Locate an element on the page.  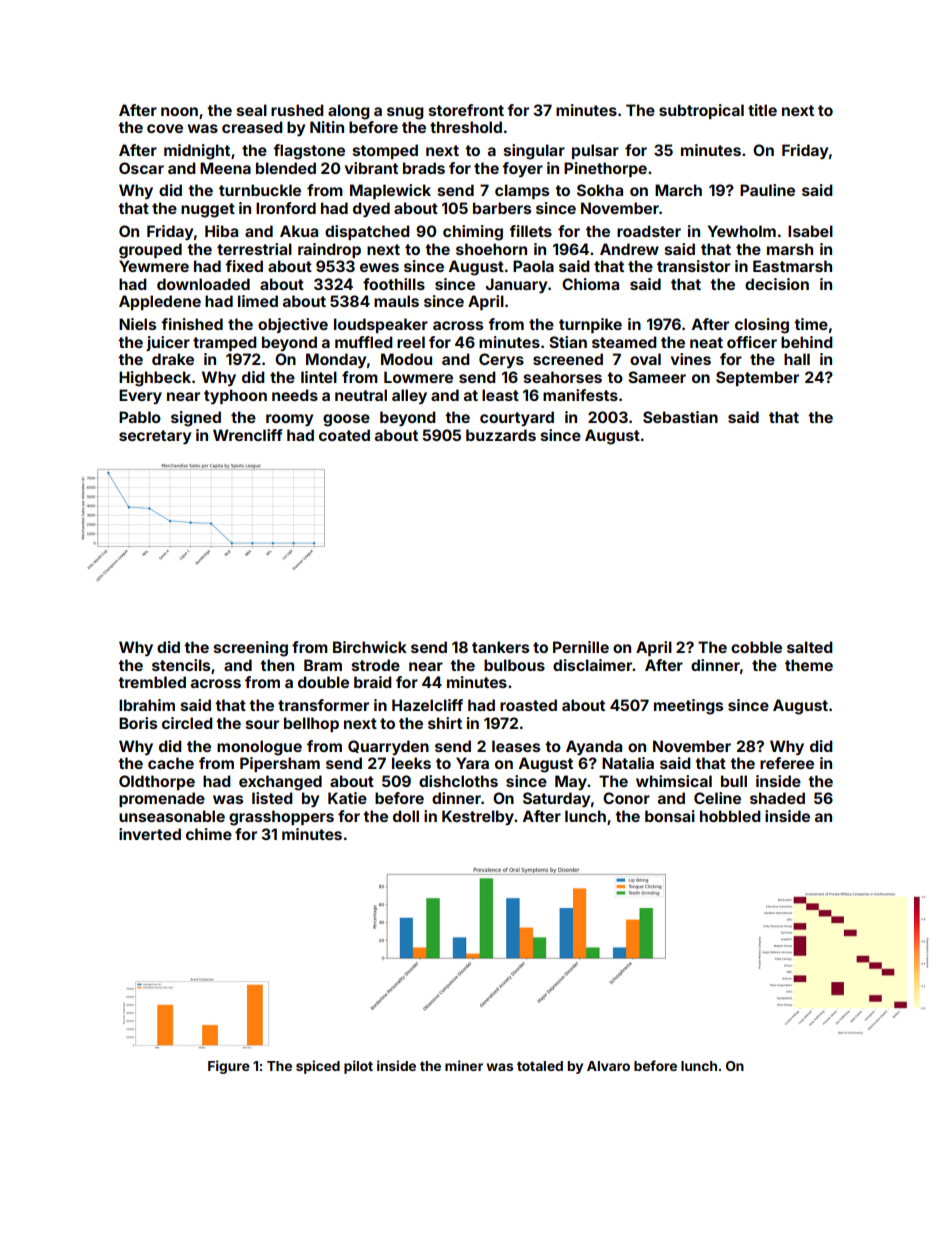
cove is located at coordinates (165, 128).
